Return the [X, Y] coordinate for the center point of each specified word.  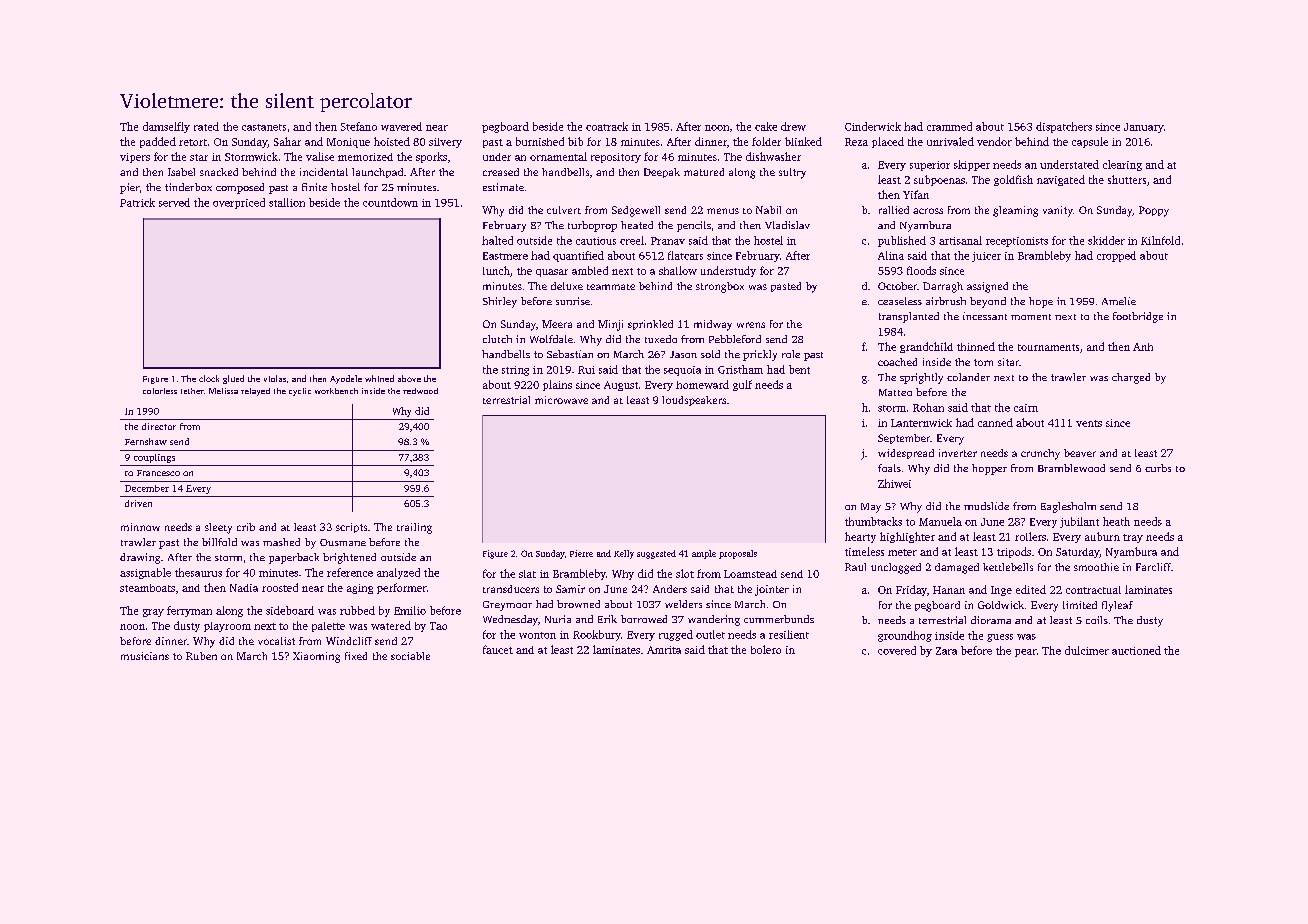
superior [930, 166]
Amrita [664, 650]
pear [1026, 653]
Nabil [768, 210]
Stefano [359, 126]
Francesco [158, 473]
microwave [561, 400]
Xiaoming [316, 657]
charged [1131, 378]
